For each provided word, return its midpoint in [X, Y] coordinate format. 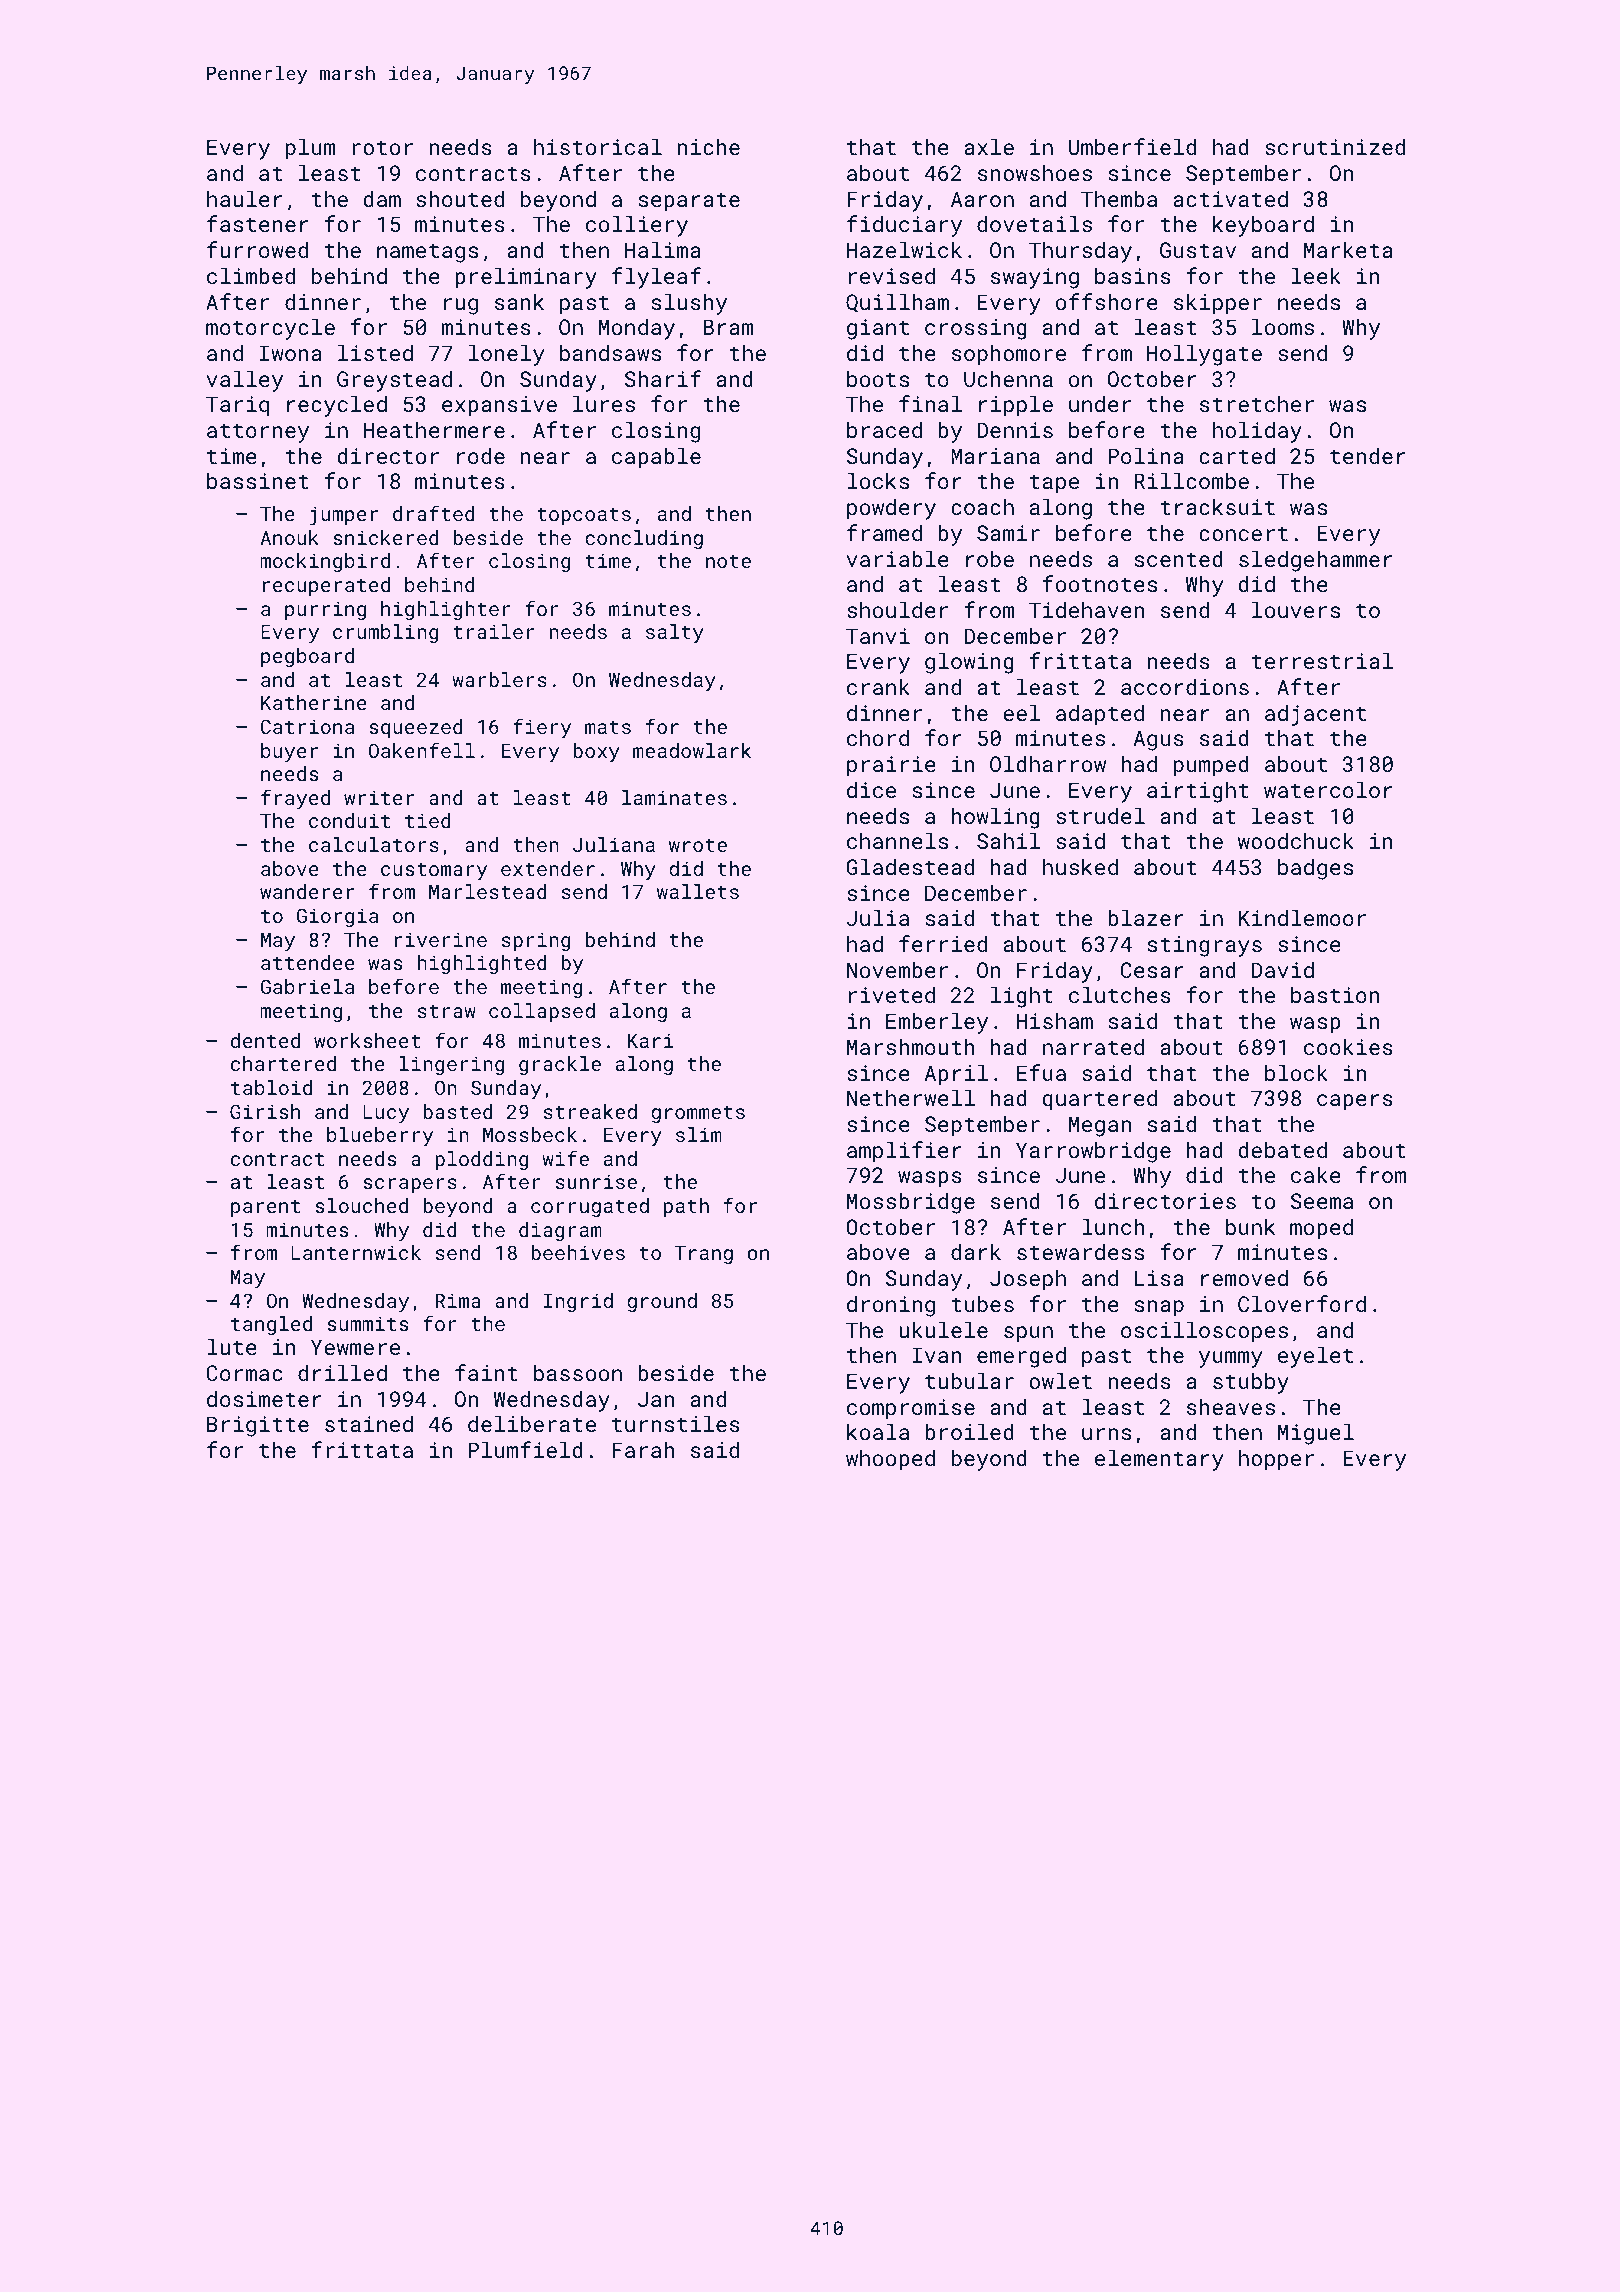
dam [382, 198]
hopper [1276, 1460]
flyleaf [656, 278]
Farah [643, 1449]
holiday [1257, 432]
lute [232, 1346]
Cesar [1152, 970]
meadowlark [692, 750]
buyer [289, 753]
